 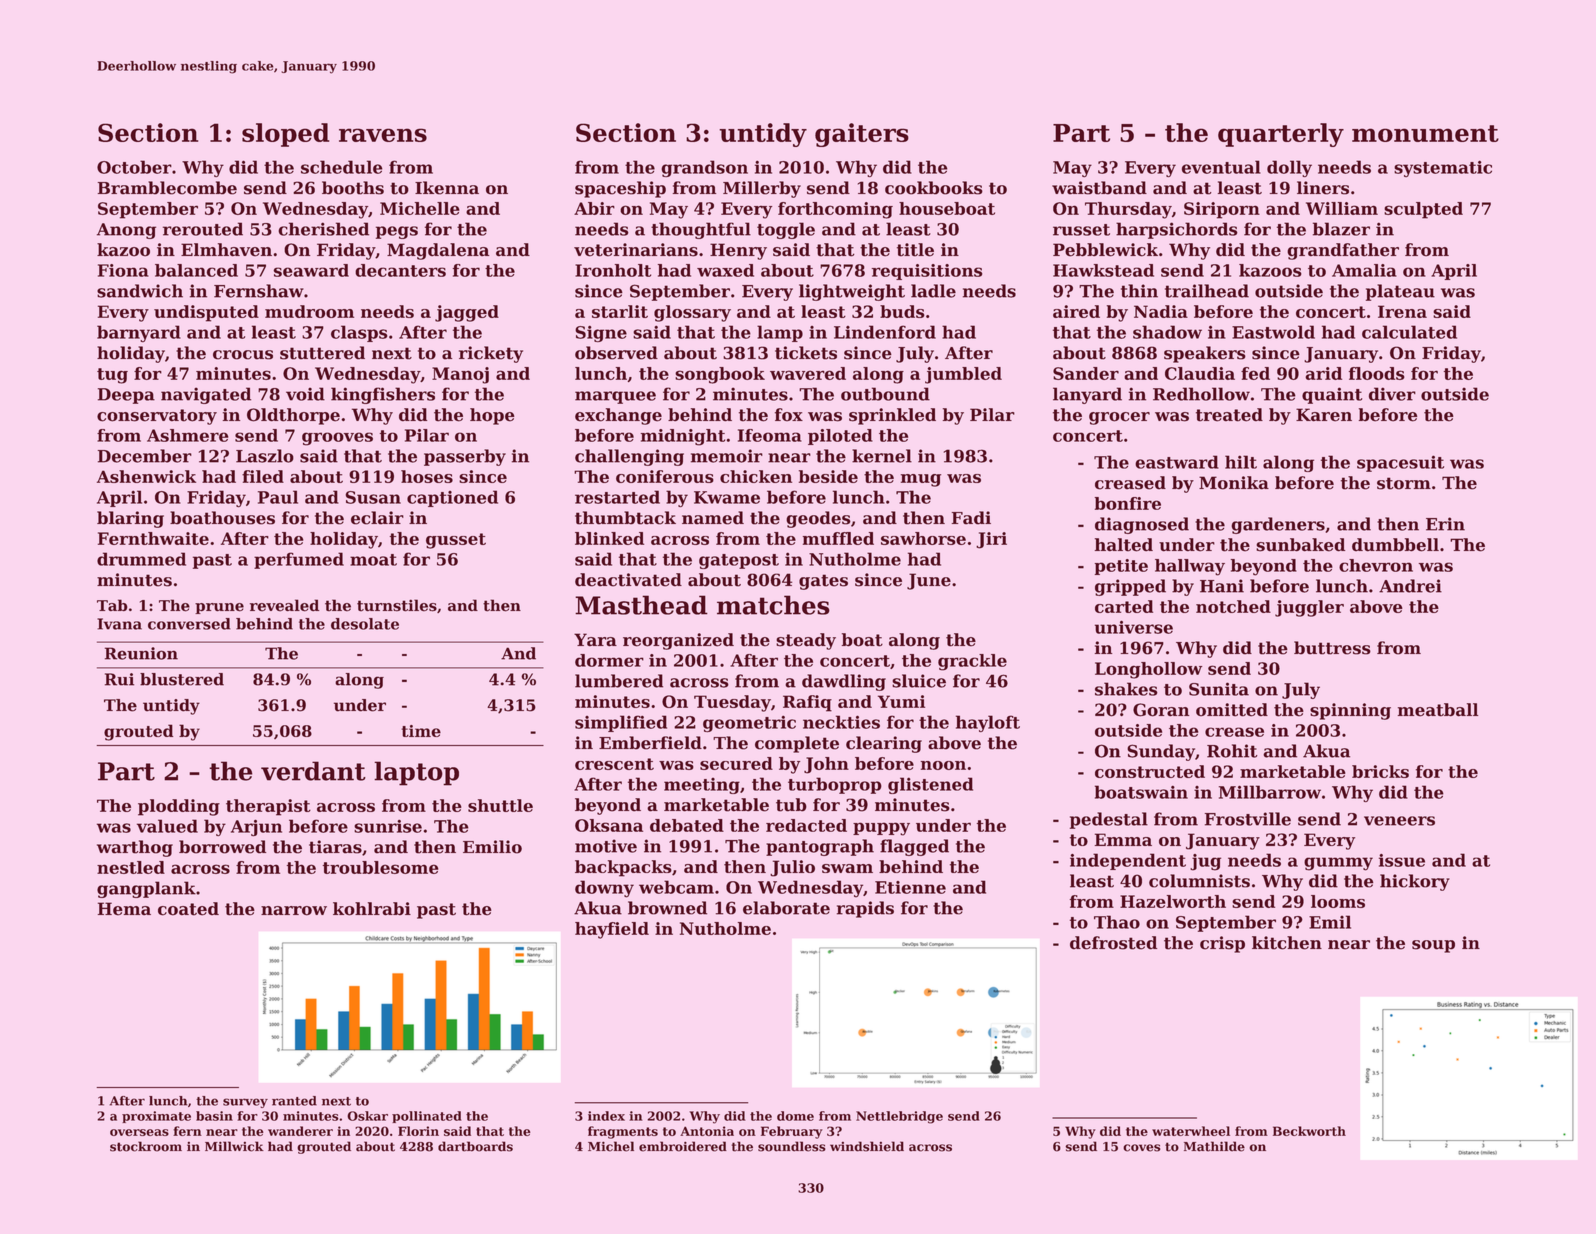 I want to click on narrow, so click(x=294, y=911).
